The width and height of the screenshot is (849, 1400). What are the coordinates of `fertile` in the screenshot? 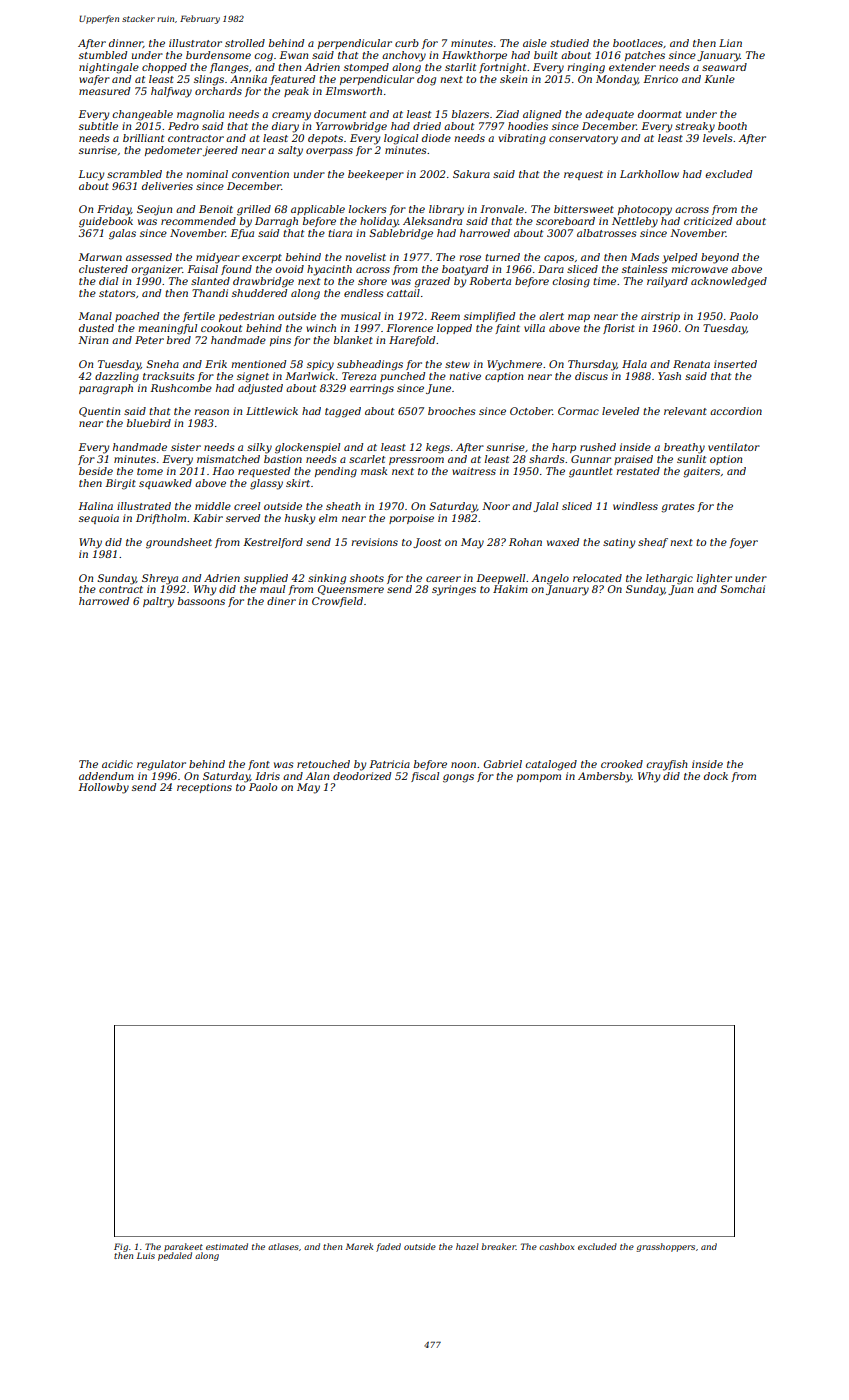 It's located at (199, 317).
